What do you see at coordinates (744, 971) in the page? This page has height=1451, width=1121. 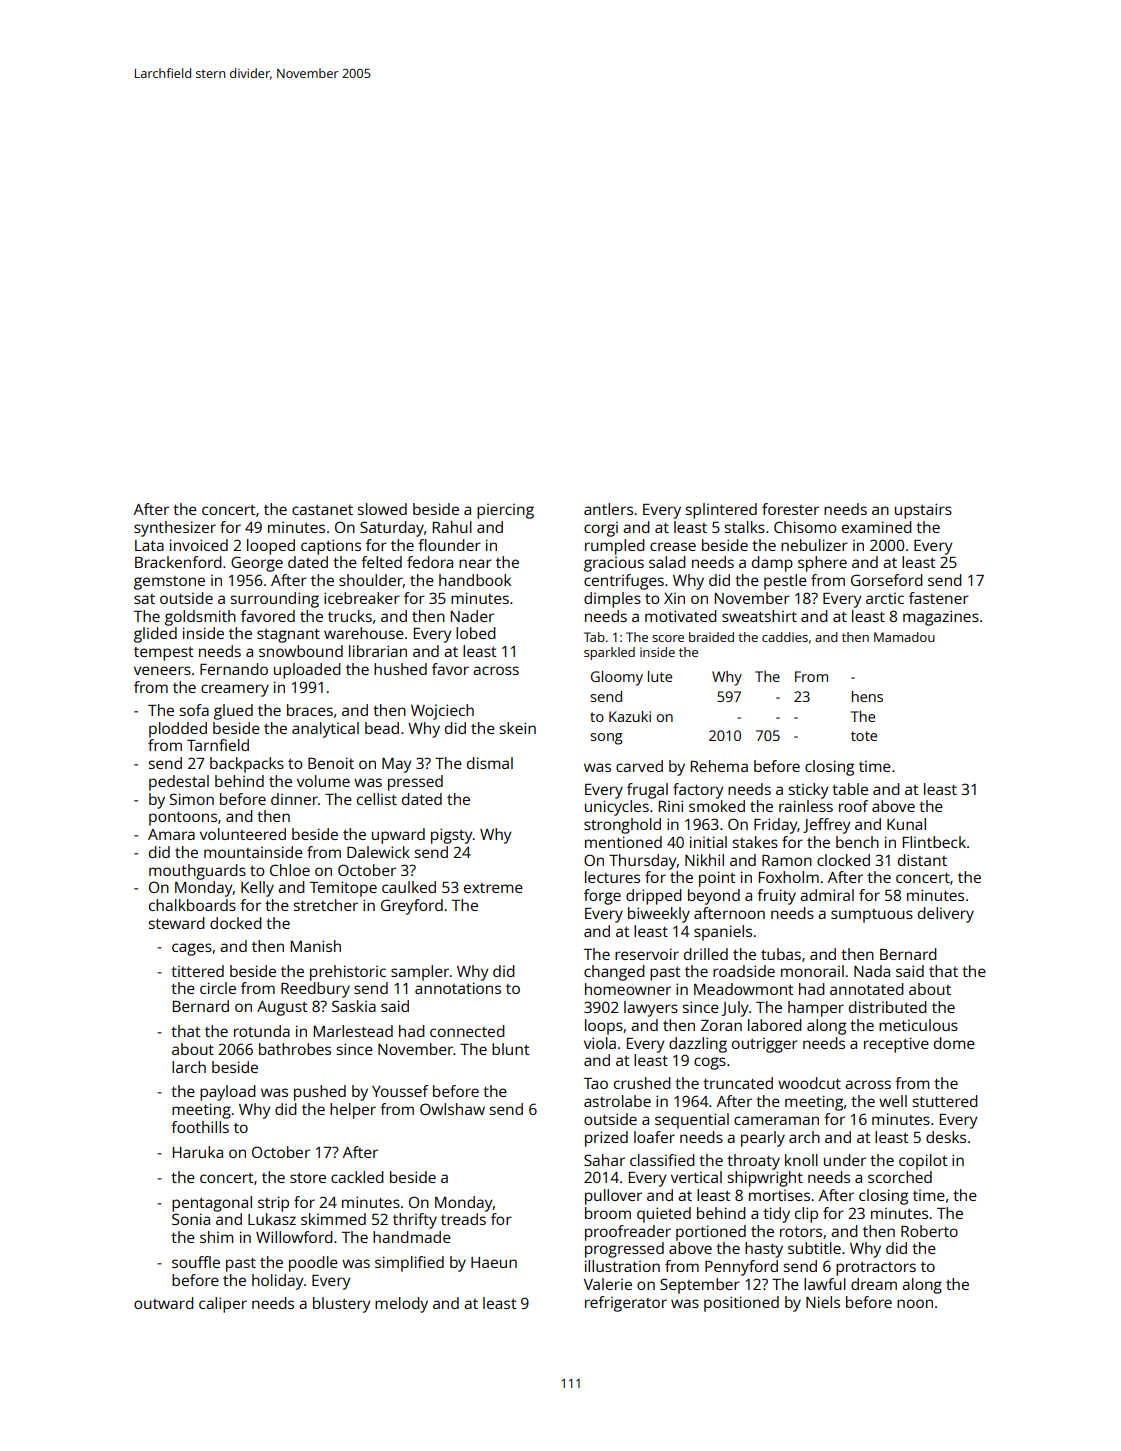 I see `roadside` at bounding box center [744, 971].
